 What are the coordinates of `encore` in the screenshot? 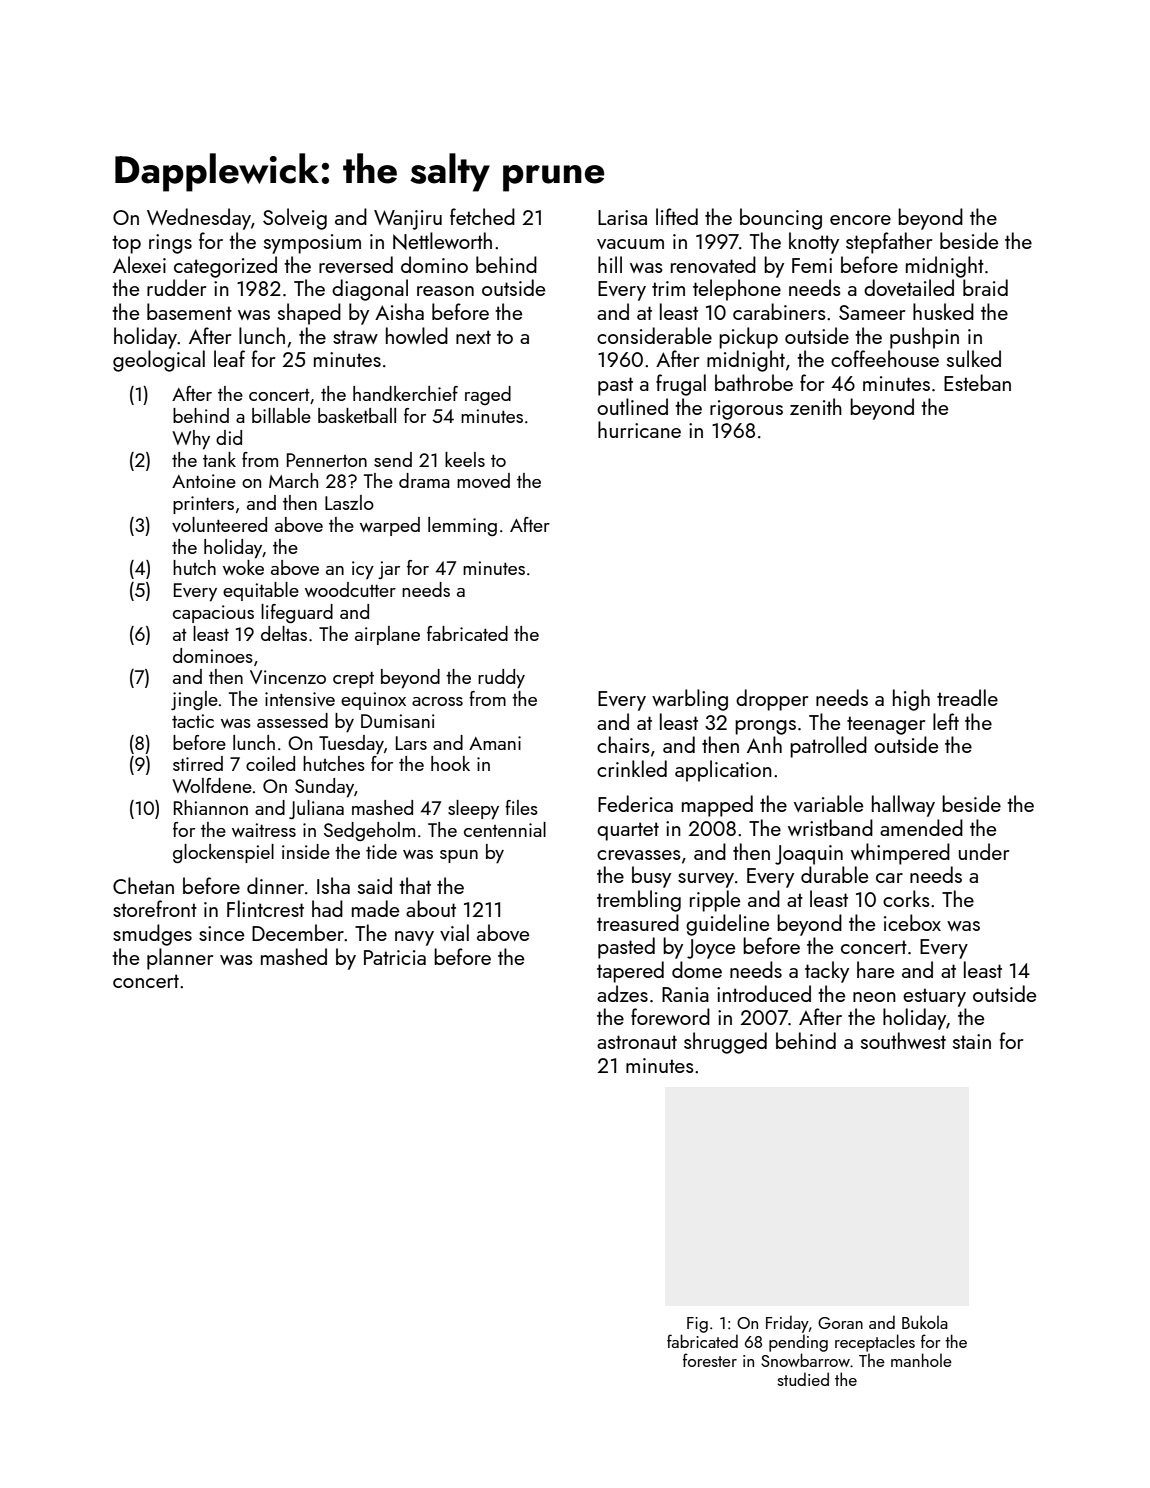 It's located at (860, 220).
